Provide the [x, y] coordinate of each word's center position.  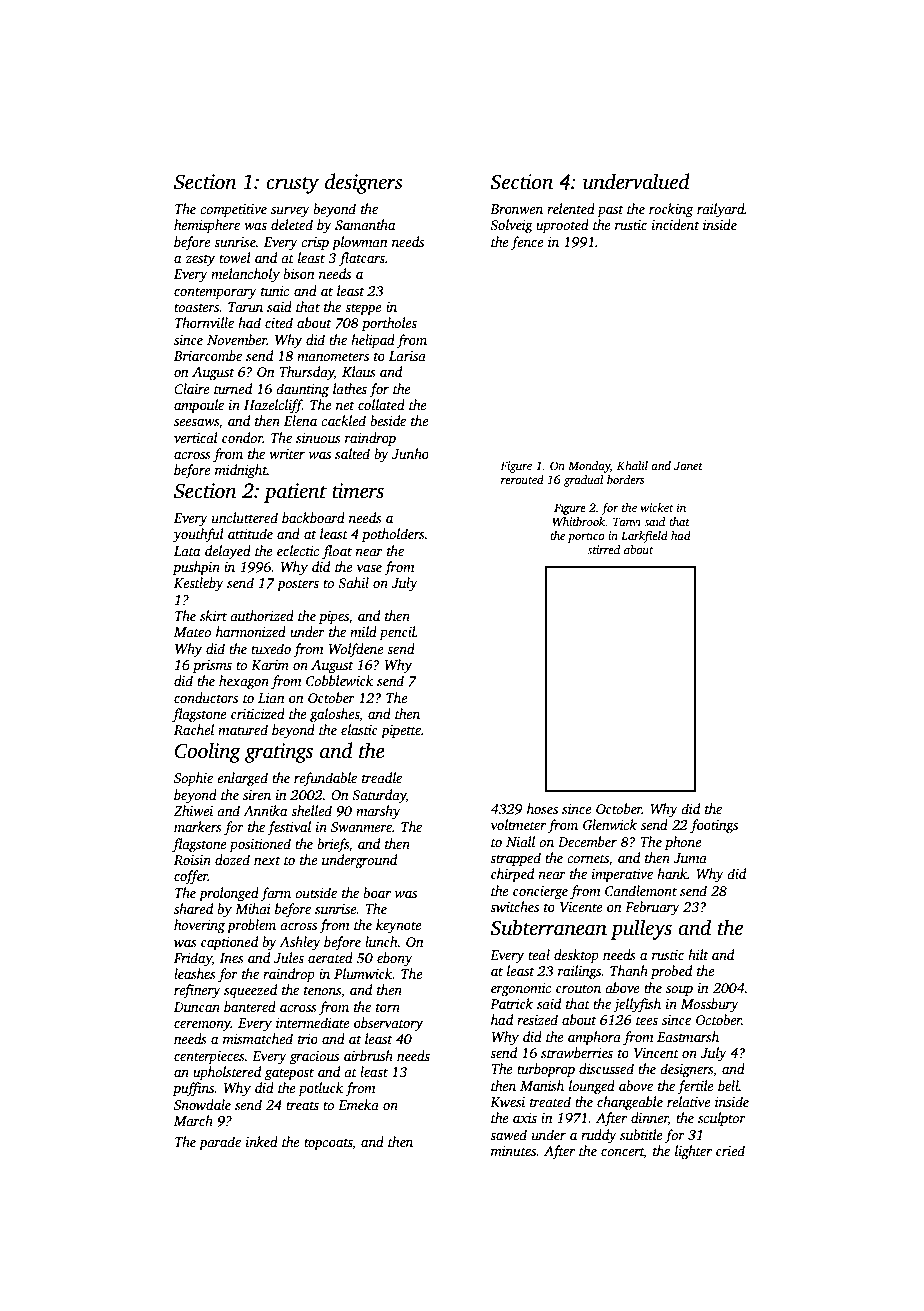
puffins [194, 1089]
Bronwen [516, 209]
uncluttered [245, 517]
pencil [397, 633]
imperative [622, 875]
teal [539, 954]
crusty [292, 185]
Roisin [192, 860]
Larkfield [644, 537]
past [610, 211]
